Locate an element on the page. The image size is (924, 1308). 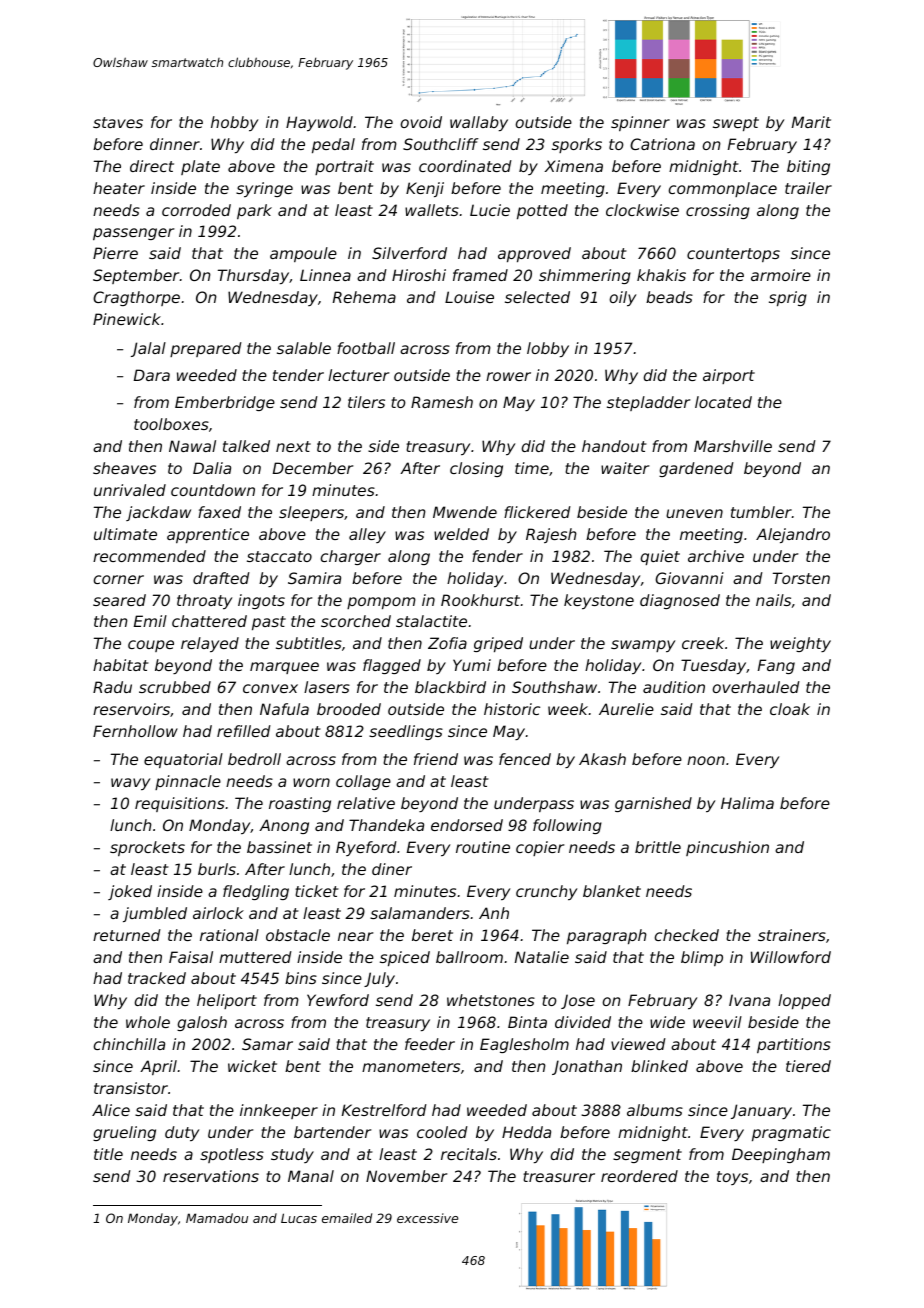
sprig is located at coordinates (788, 298).
